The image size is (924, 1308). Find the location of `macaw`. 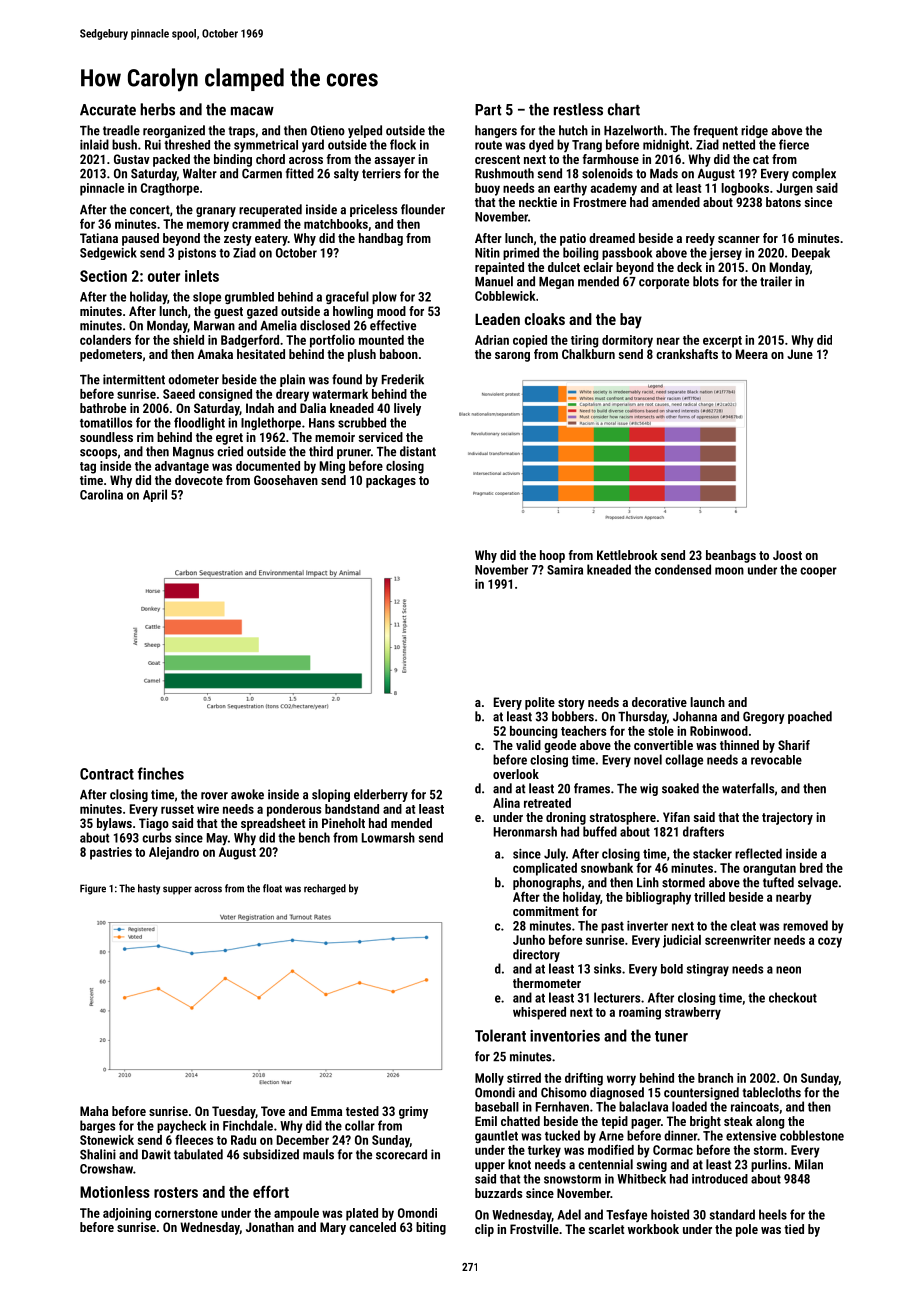

macaw is located at coordinates (252, 111).
